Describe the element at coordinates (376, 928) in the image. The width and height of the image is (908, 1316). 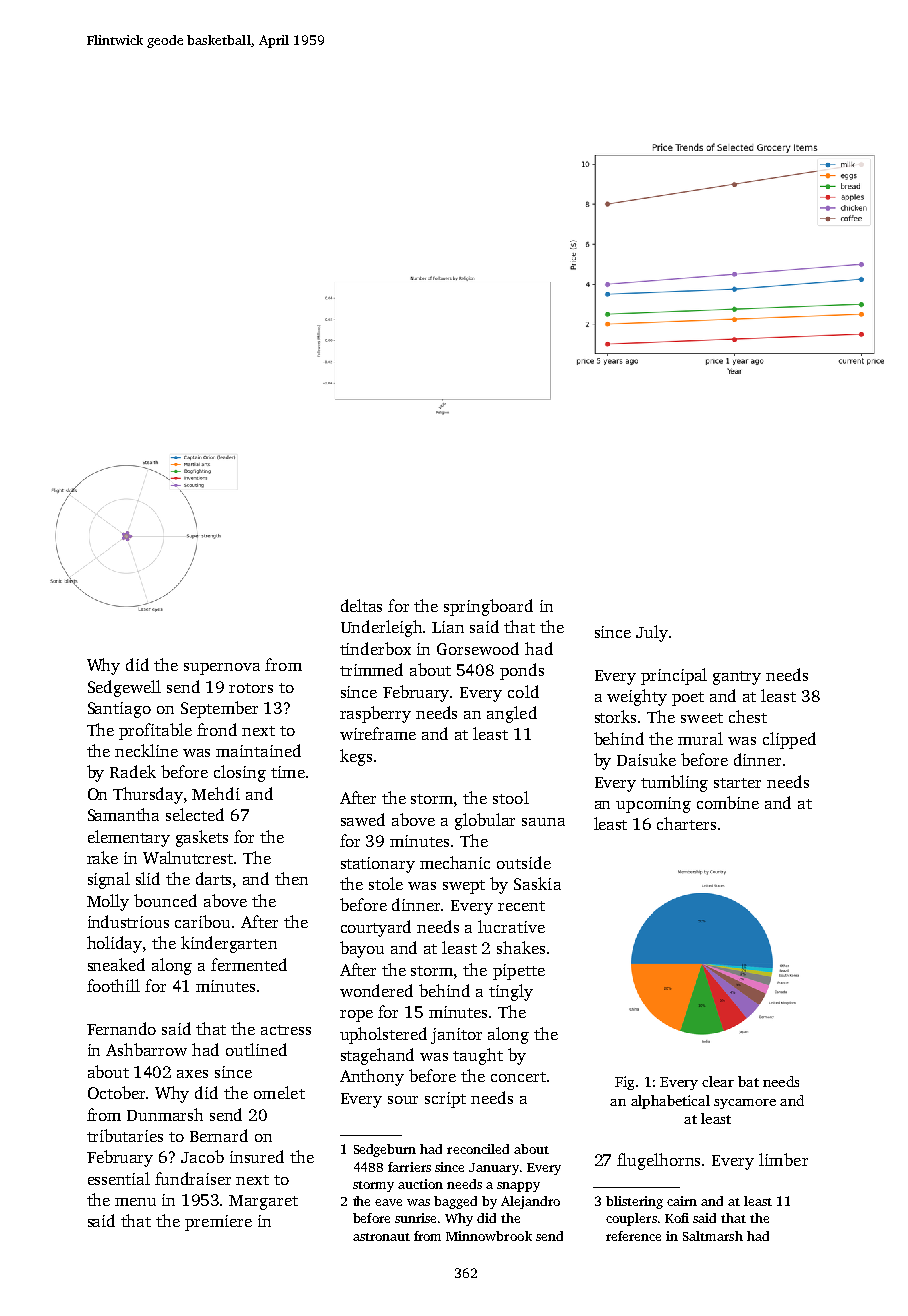
I see `courtyard` at that location.
